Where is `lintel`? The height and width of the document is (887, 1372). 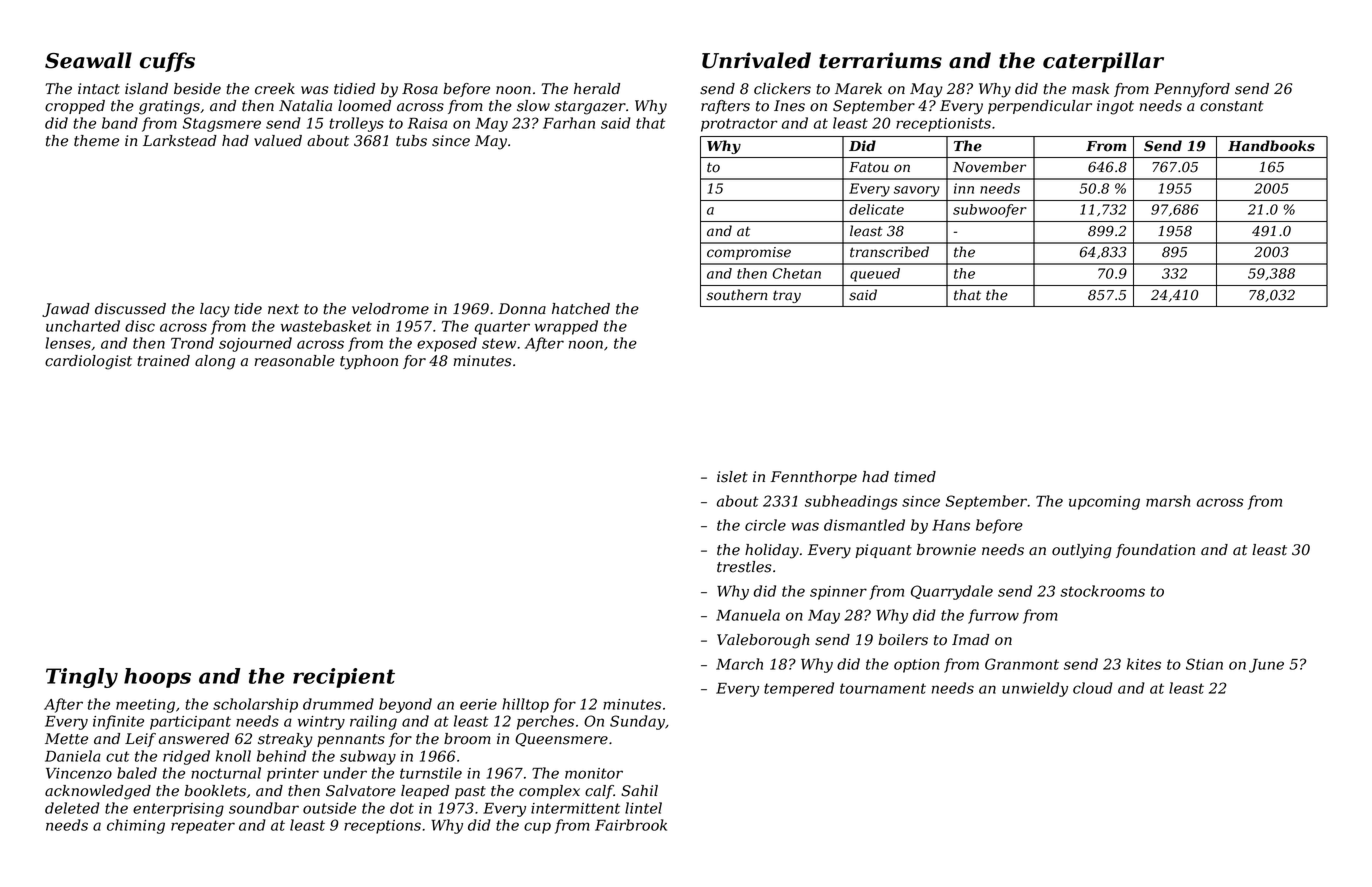
lintel is located at coordinates (643, 808).
